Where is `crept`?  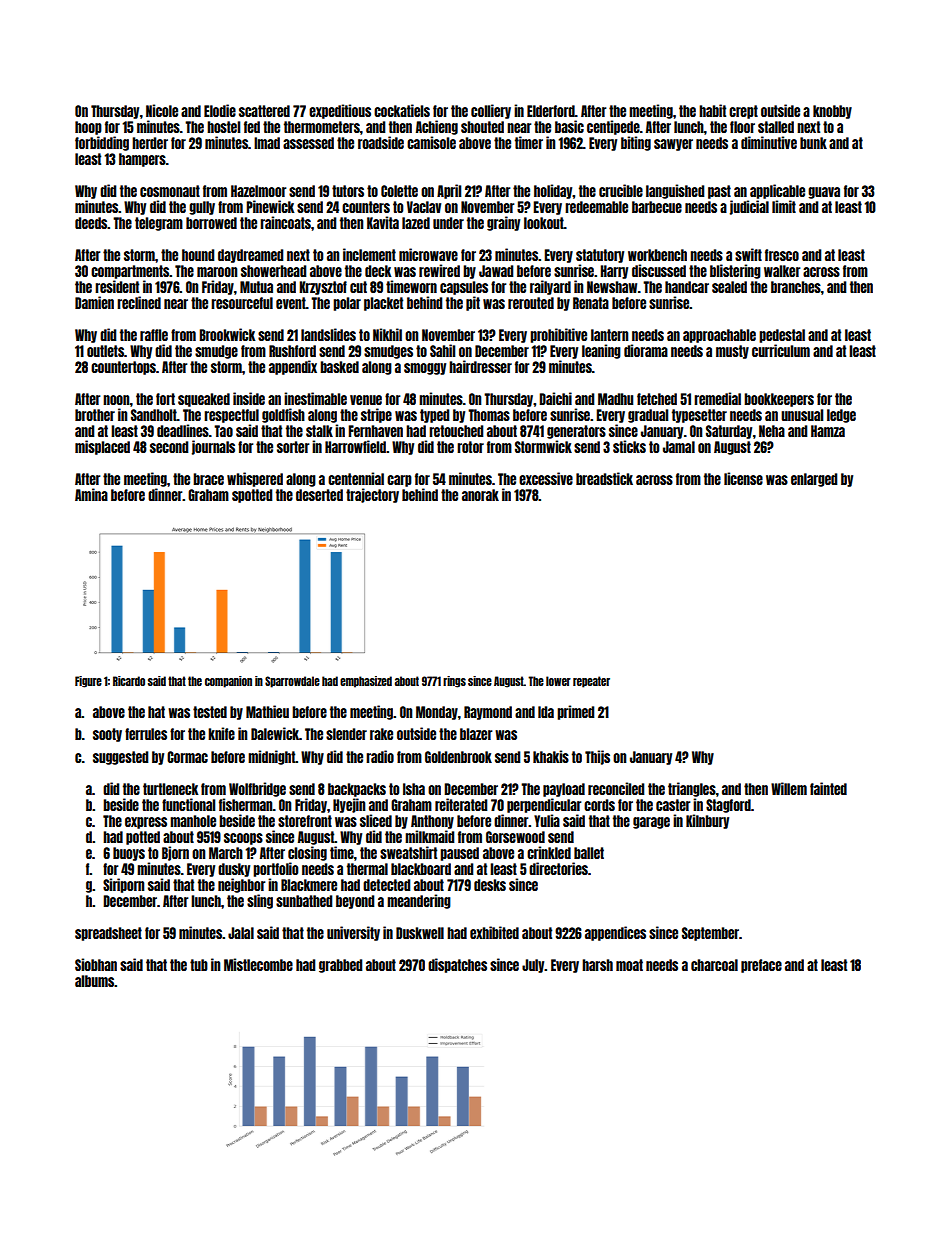 crept is located at coordinates (743, 112).
